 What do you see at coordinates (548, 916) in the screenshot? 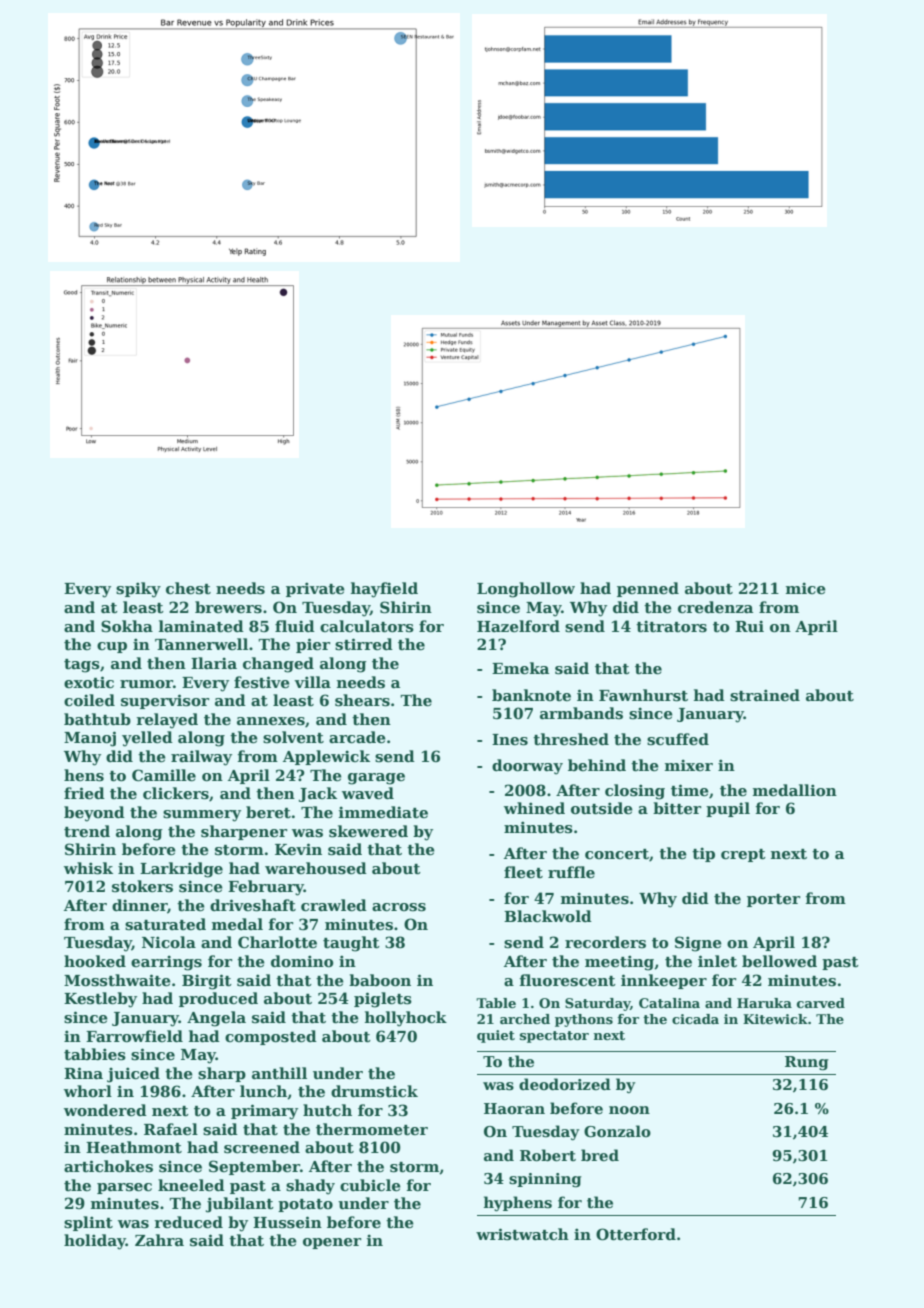
I see `Blackwold` at bounding box center [548, 916].
